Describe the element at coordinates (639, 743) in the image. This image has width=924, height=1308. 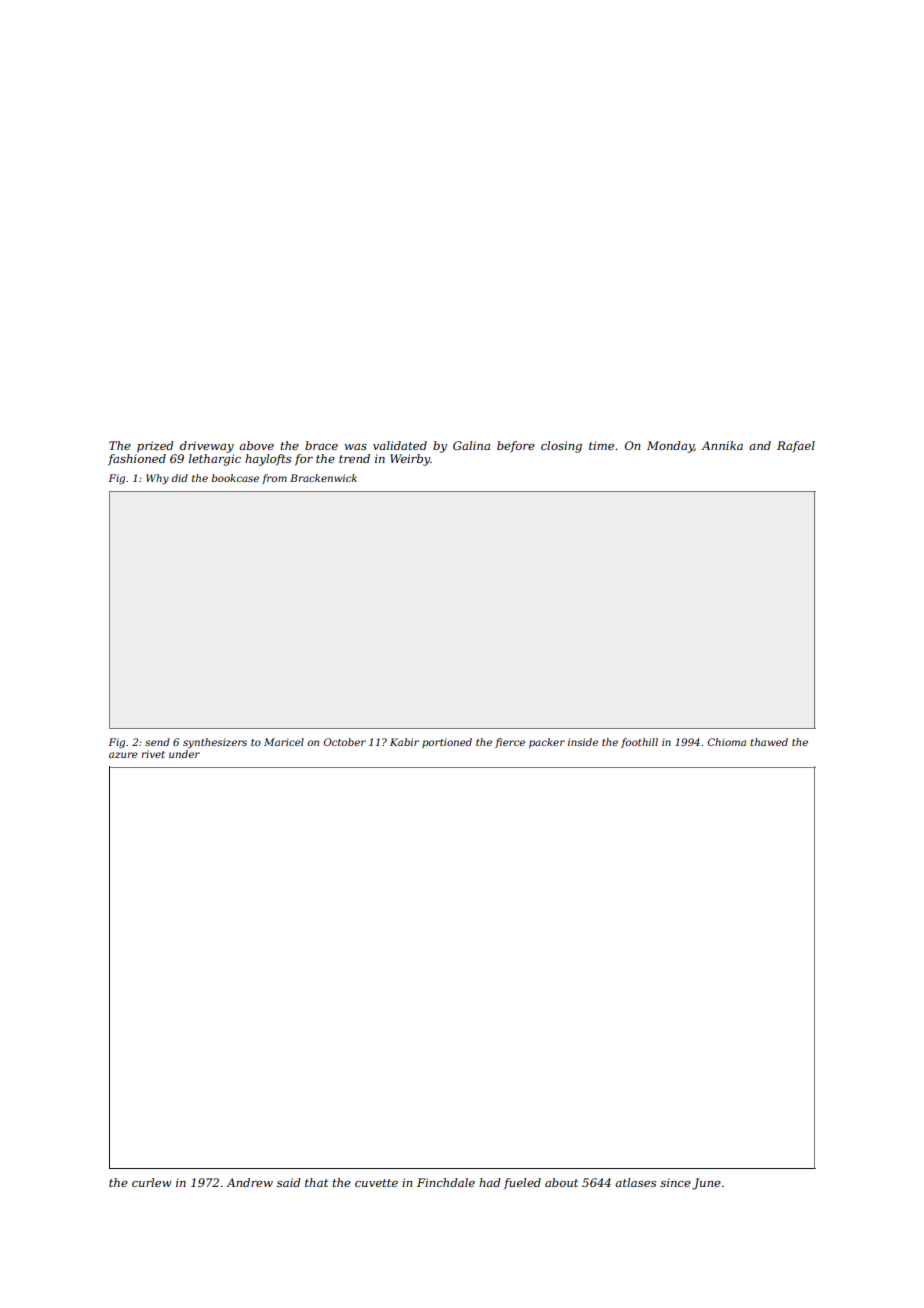
I see `foothill` at that location.
